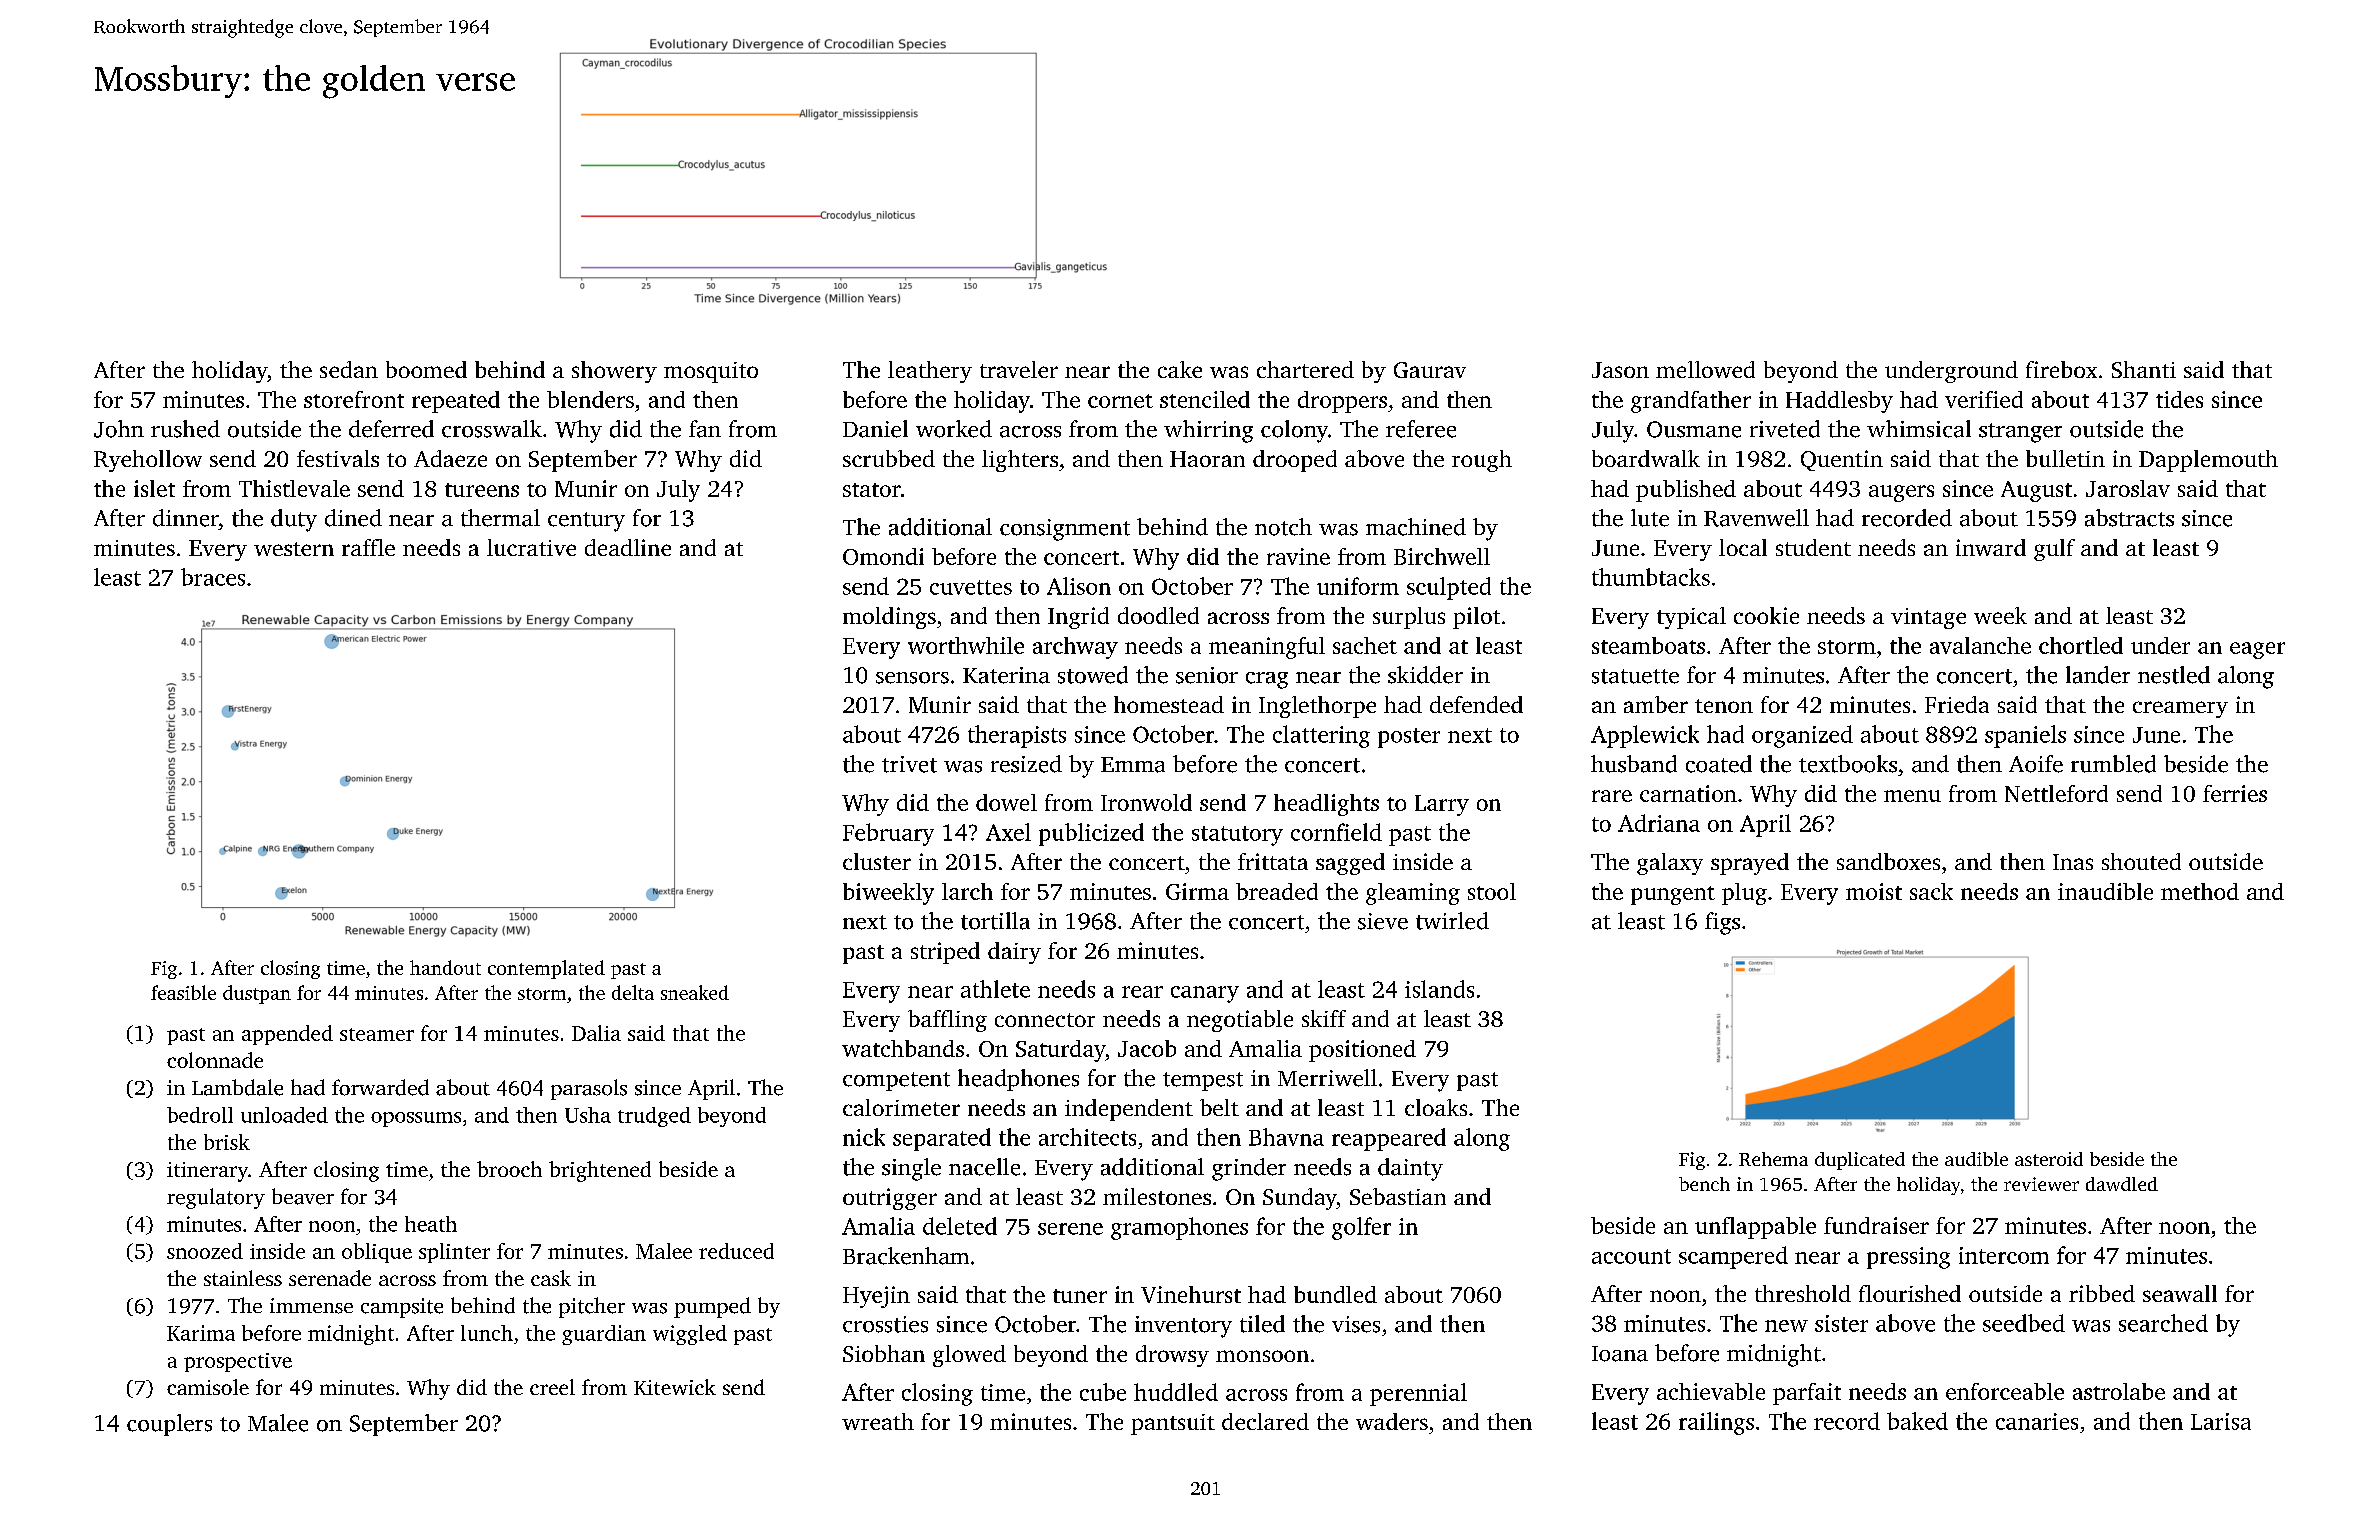  I want to click on storefront, so click(354, 399).
